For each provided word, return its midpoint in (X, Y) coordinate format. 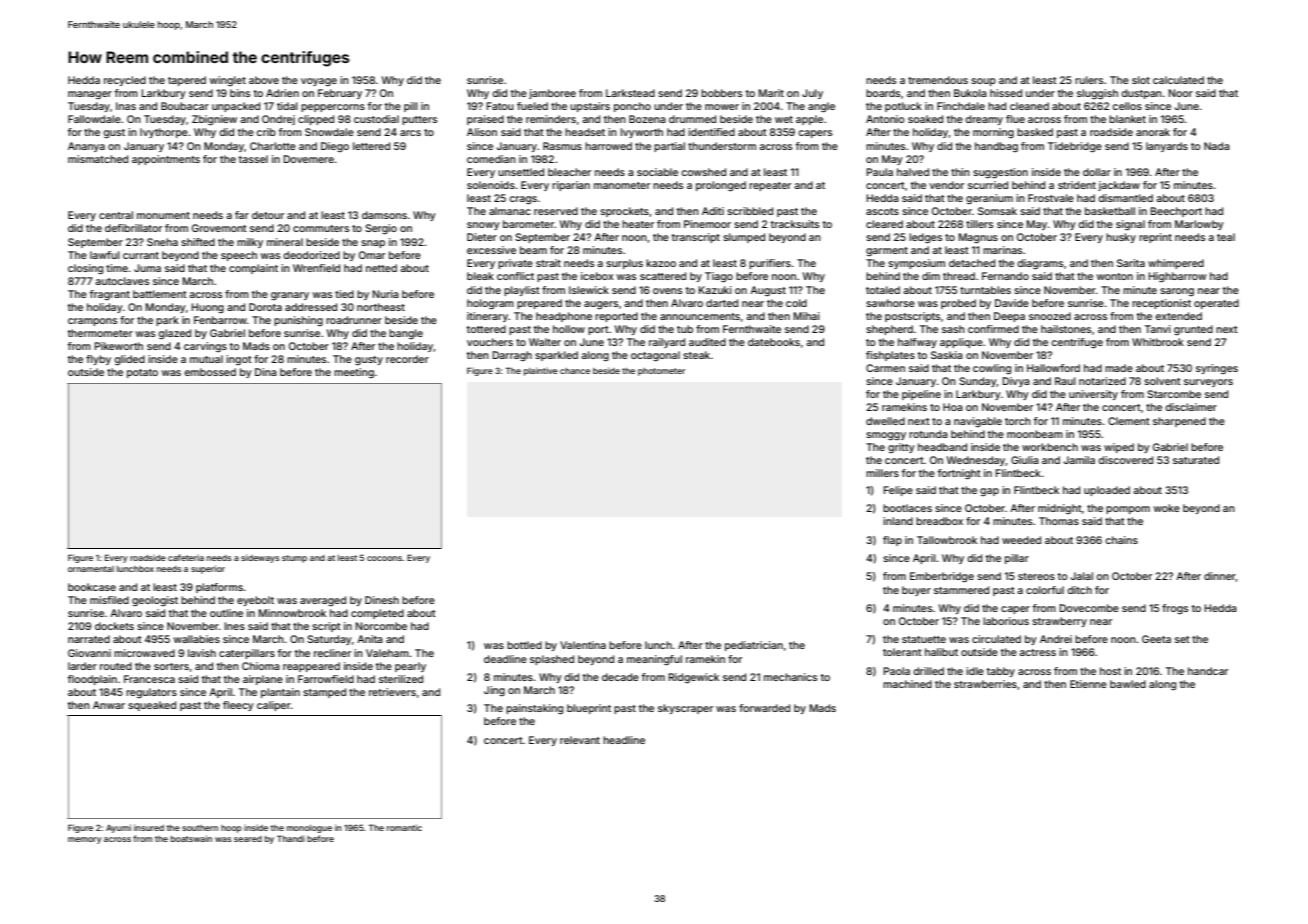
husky (1121, 238)
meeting (354, 373)
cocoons (384, 558)
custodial (376, 119)
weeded (1021, 540)
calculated (1178, 80)
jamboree (552, 94)
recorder (407, 359)
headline (624, 740)
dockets (114, 626)
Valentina (583, 645)
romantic (404, 827)
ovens (667, 291)
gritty (901, 448)
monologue (309, 829)
